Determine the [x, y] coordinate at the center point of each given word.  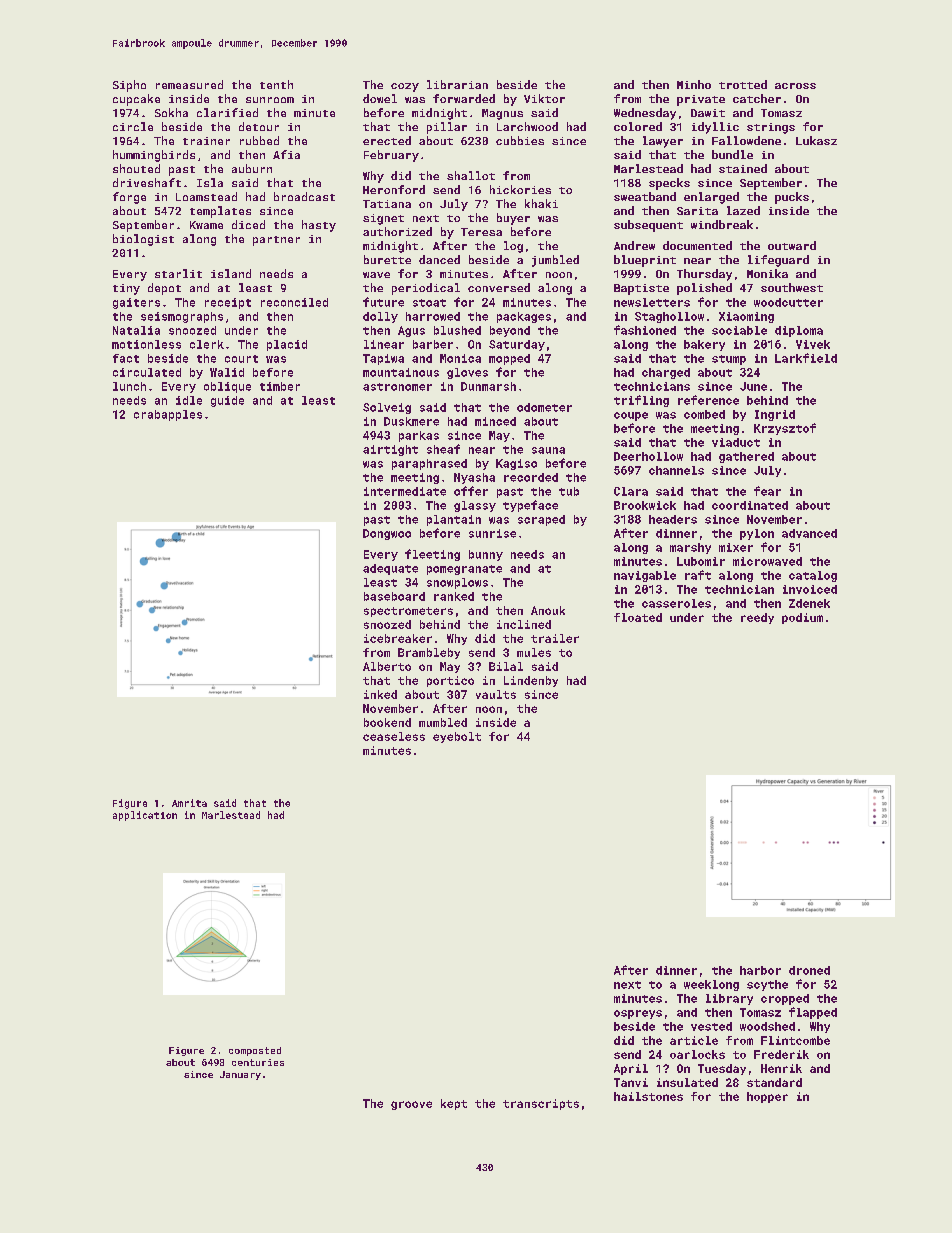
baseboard [394, 596]
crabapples [168, 415]
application [145, 816]
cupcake [136, 100]
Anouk [548, 610]
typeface [530, 506]
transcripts [541, 1104]
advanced [809, 533]
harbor [760, 970]
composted [255, 1051]
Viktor [544, 98]
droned [809, 970]
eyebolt [457, 737]
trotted [743, 84]
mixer [736, 547]
